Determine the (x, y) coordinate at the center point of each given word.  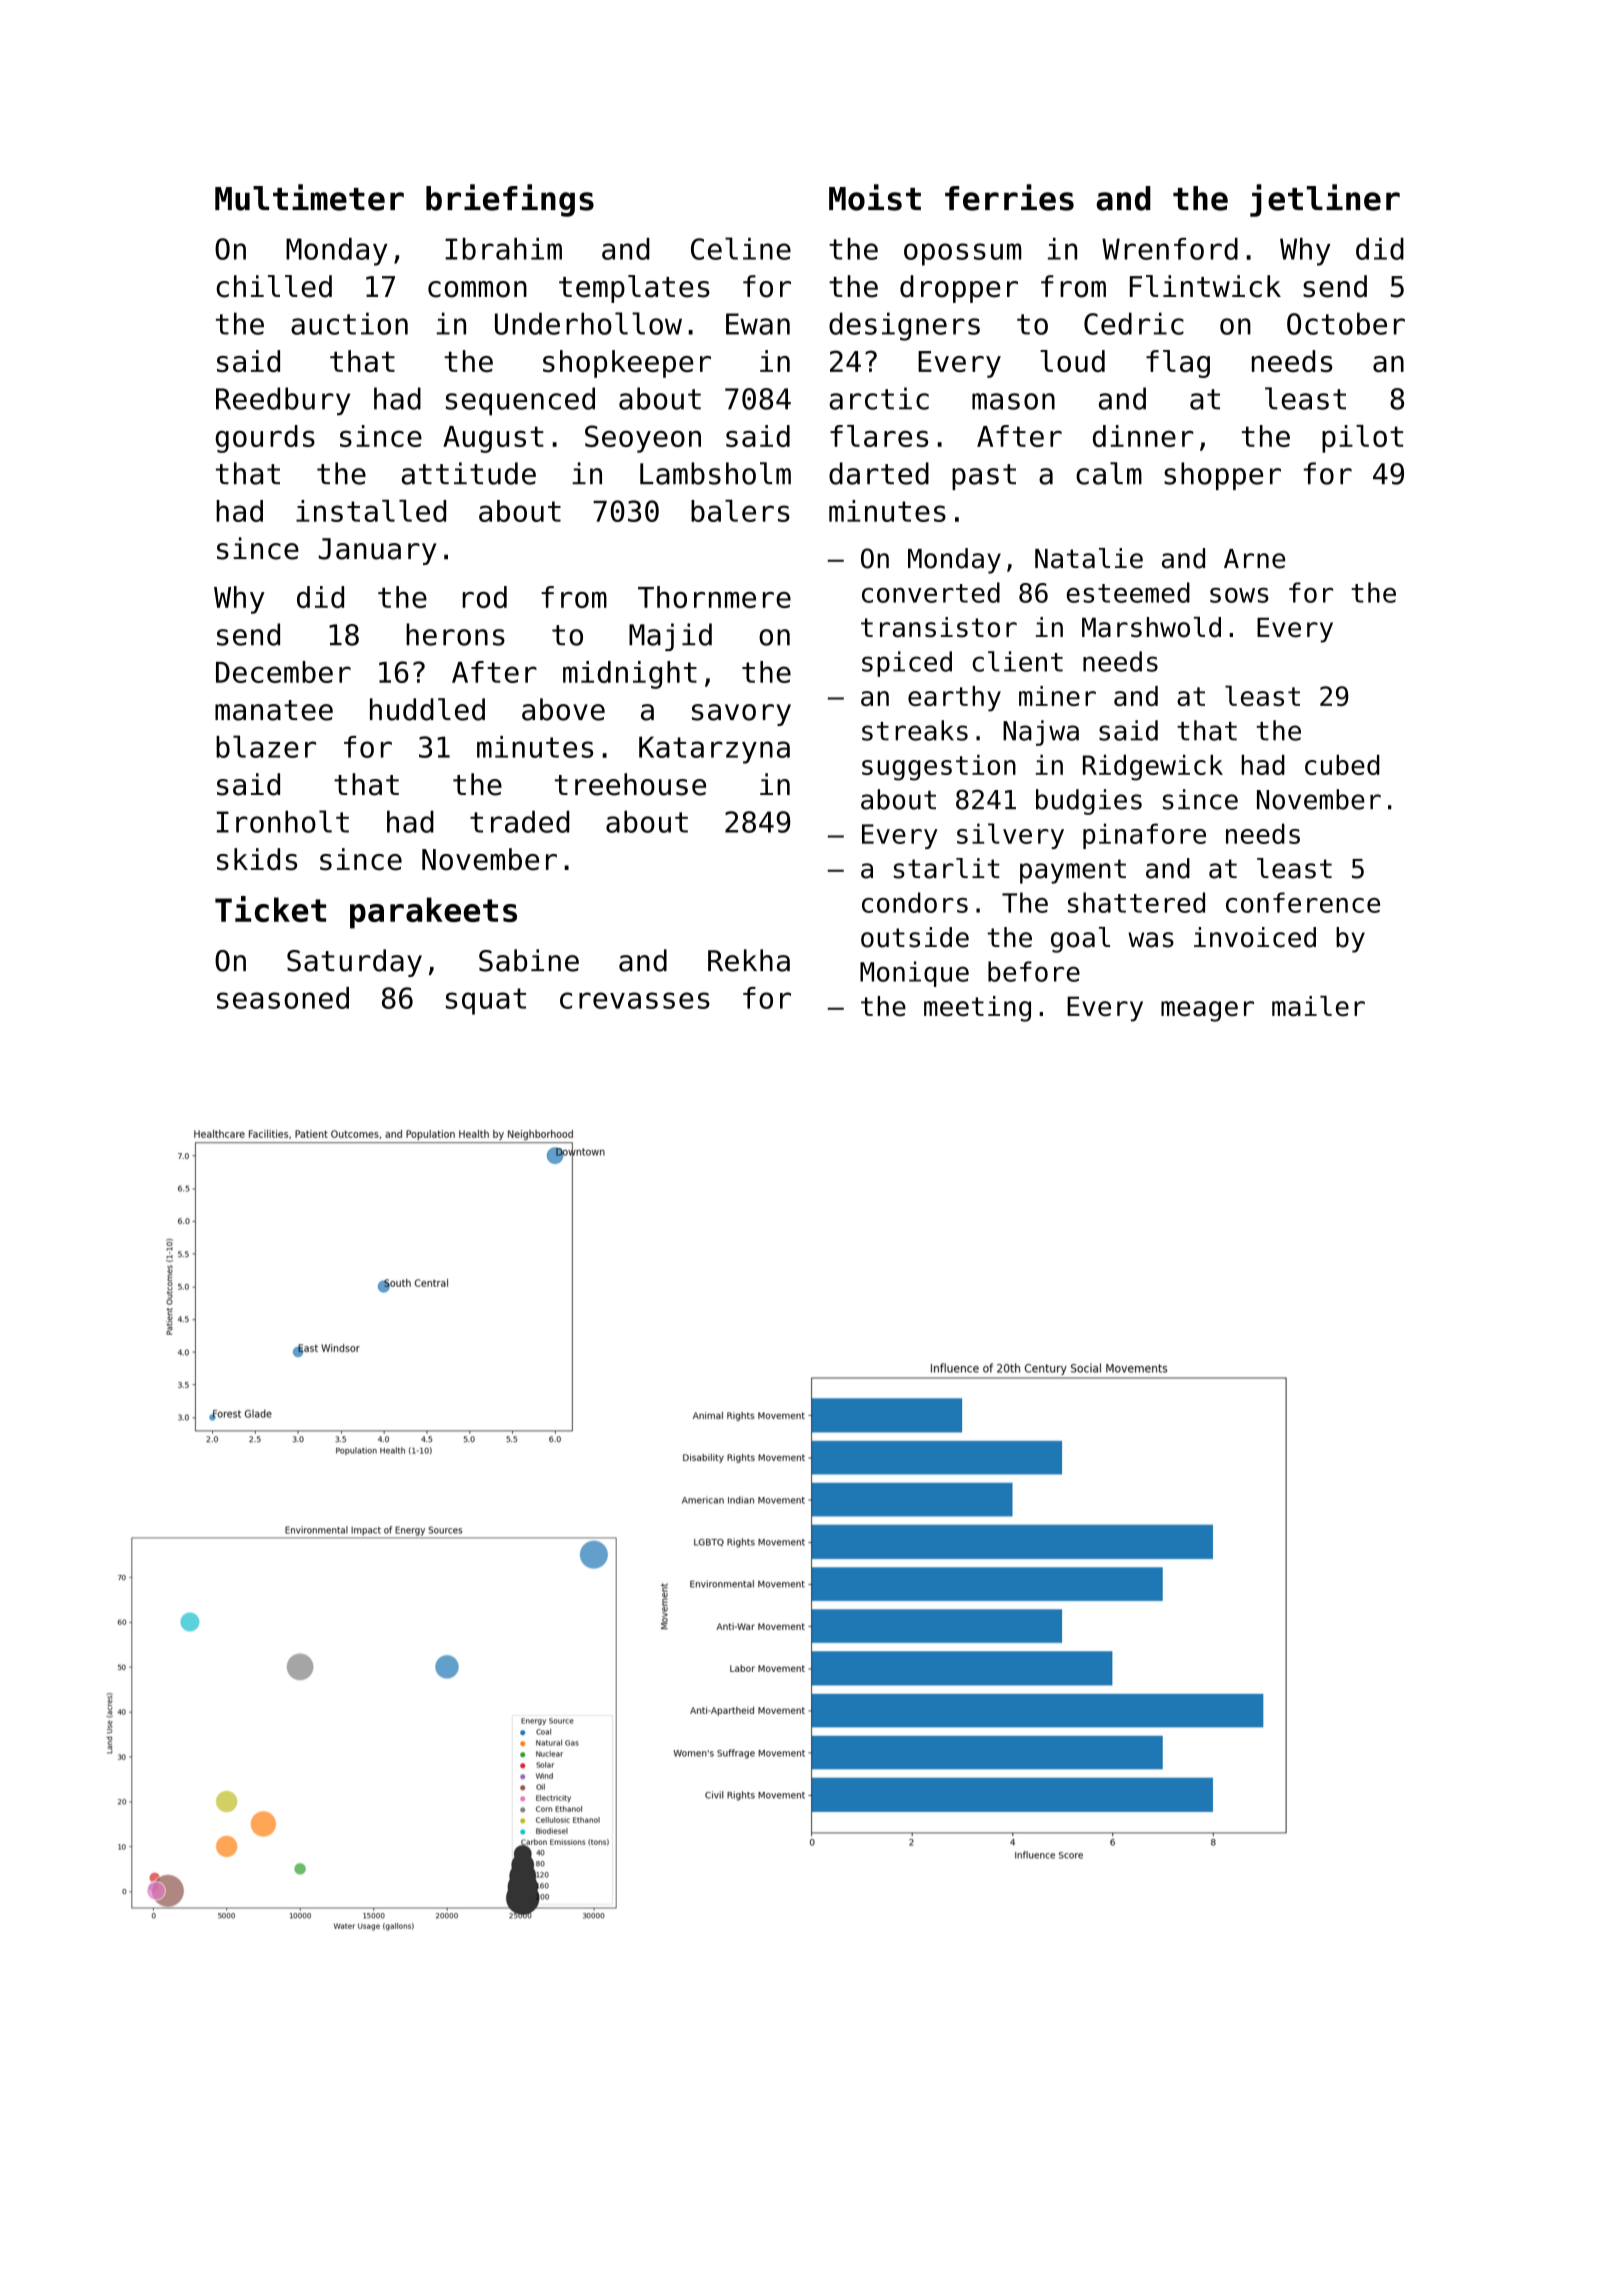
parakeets (433, 913)
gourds (265, 439)
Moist (875, 197)
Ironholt (283, 821)
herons (455, 634)
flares (879, 436)
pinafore (1144, 836)
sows (1239, 595)
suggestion (939, 768)
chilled (274, 286)
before (1034, 971)
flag (1178, 364)
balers (740, 511)
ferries (1009, 197)
